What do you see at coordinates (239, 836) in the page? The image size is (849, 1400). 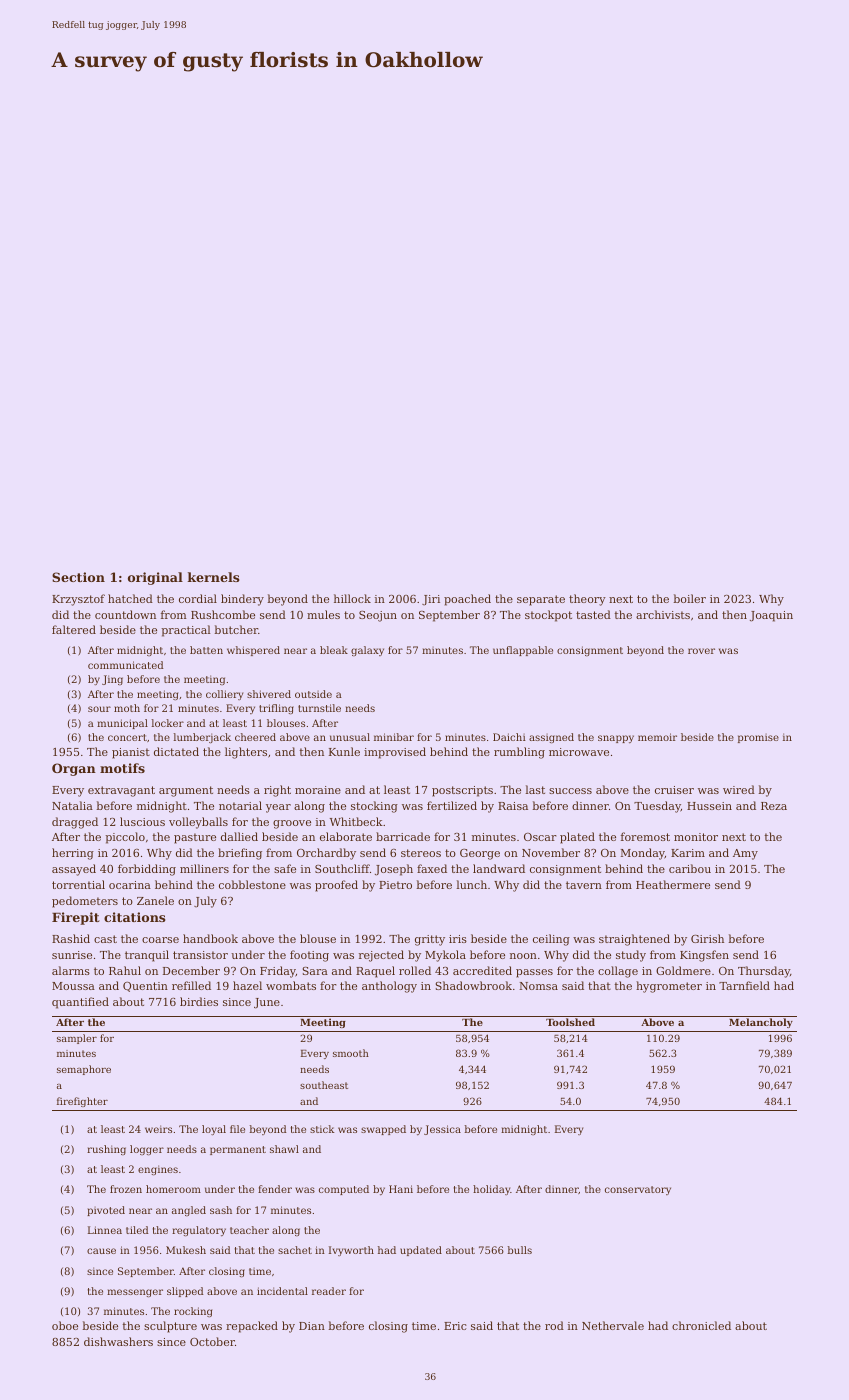 I see `dallied` at bounding box center [239, 836].
